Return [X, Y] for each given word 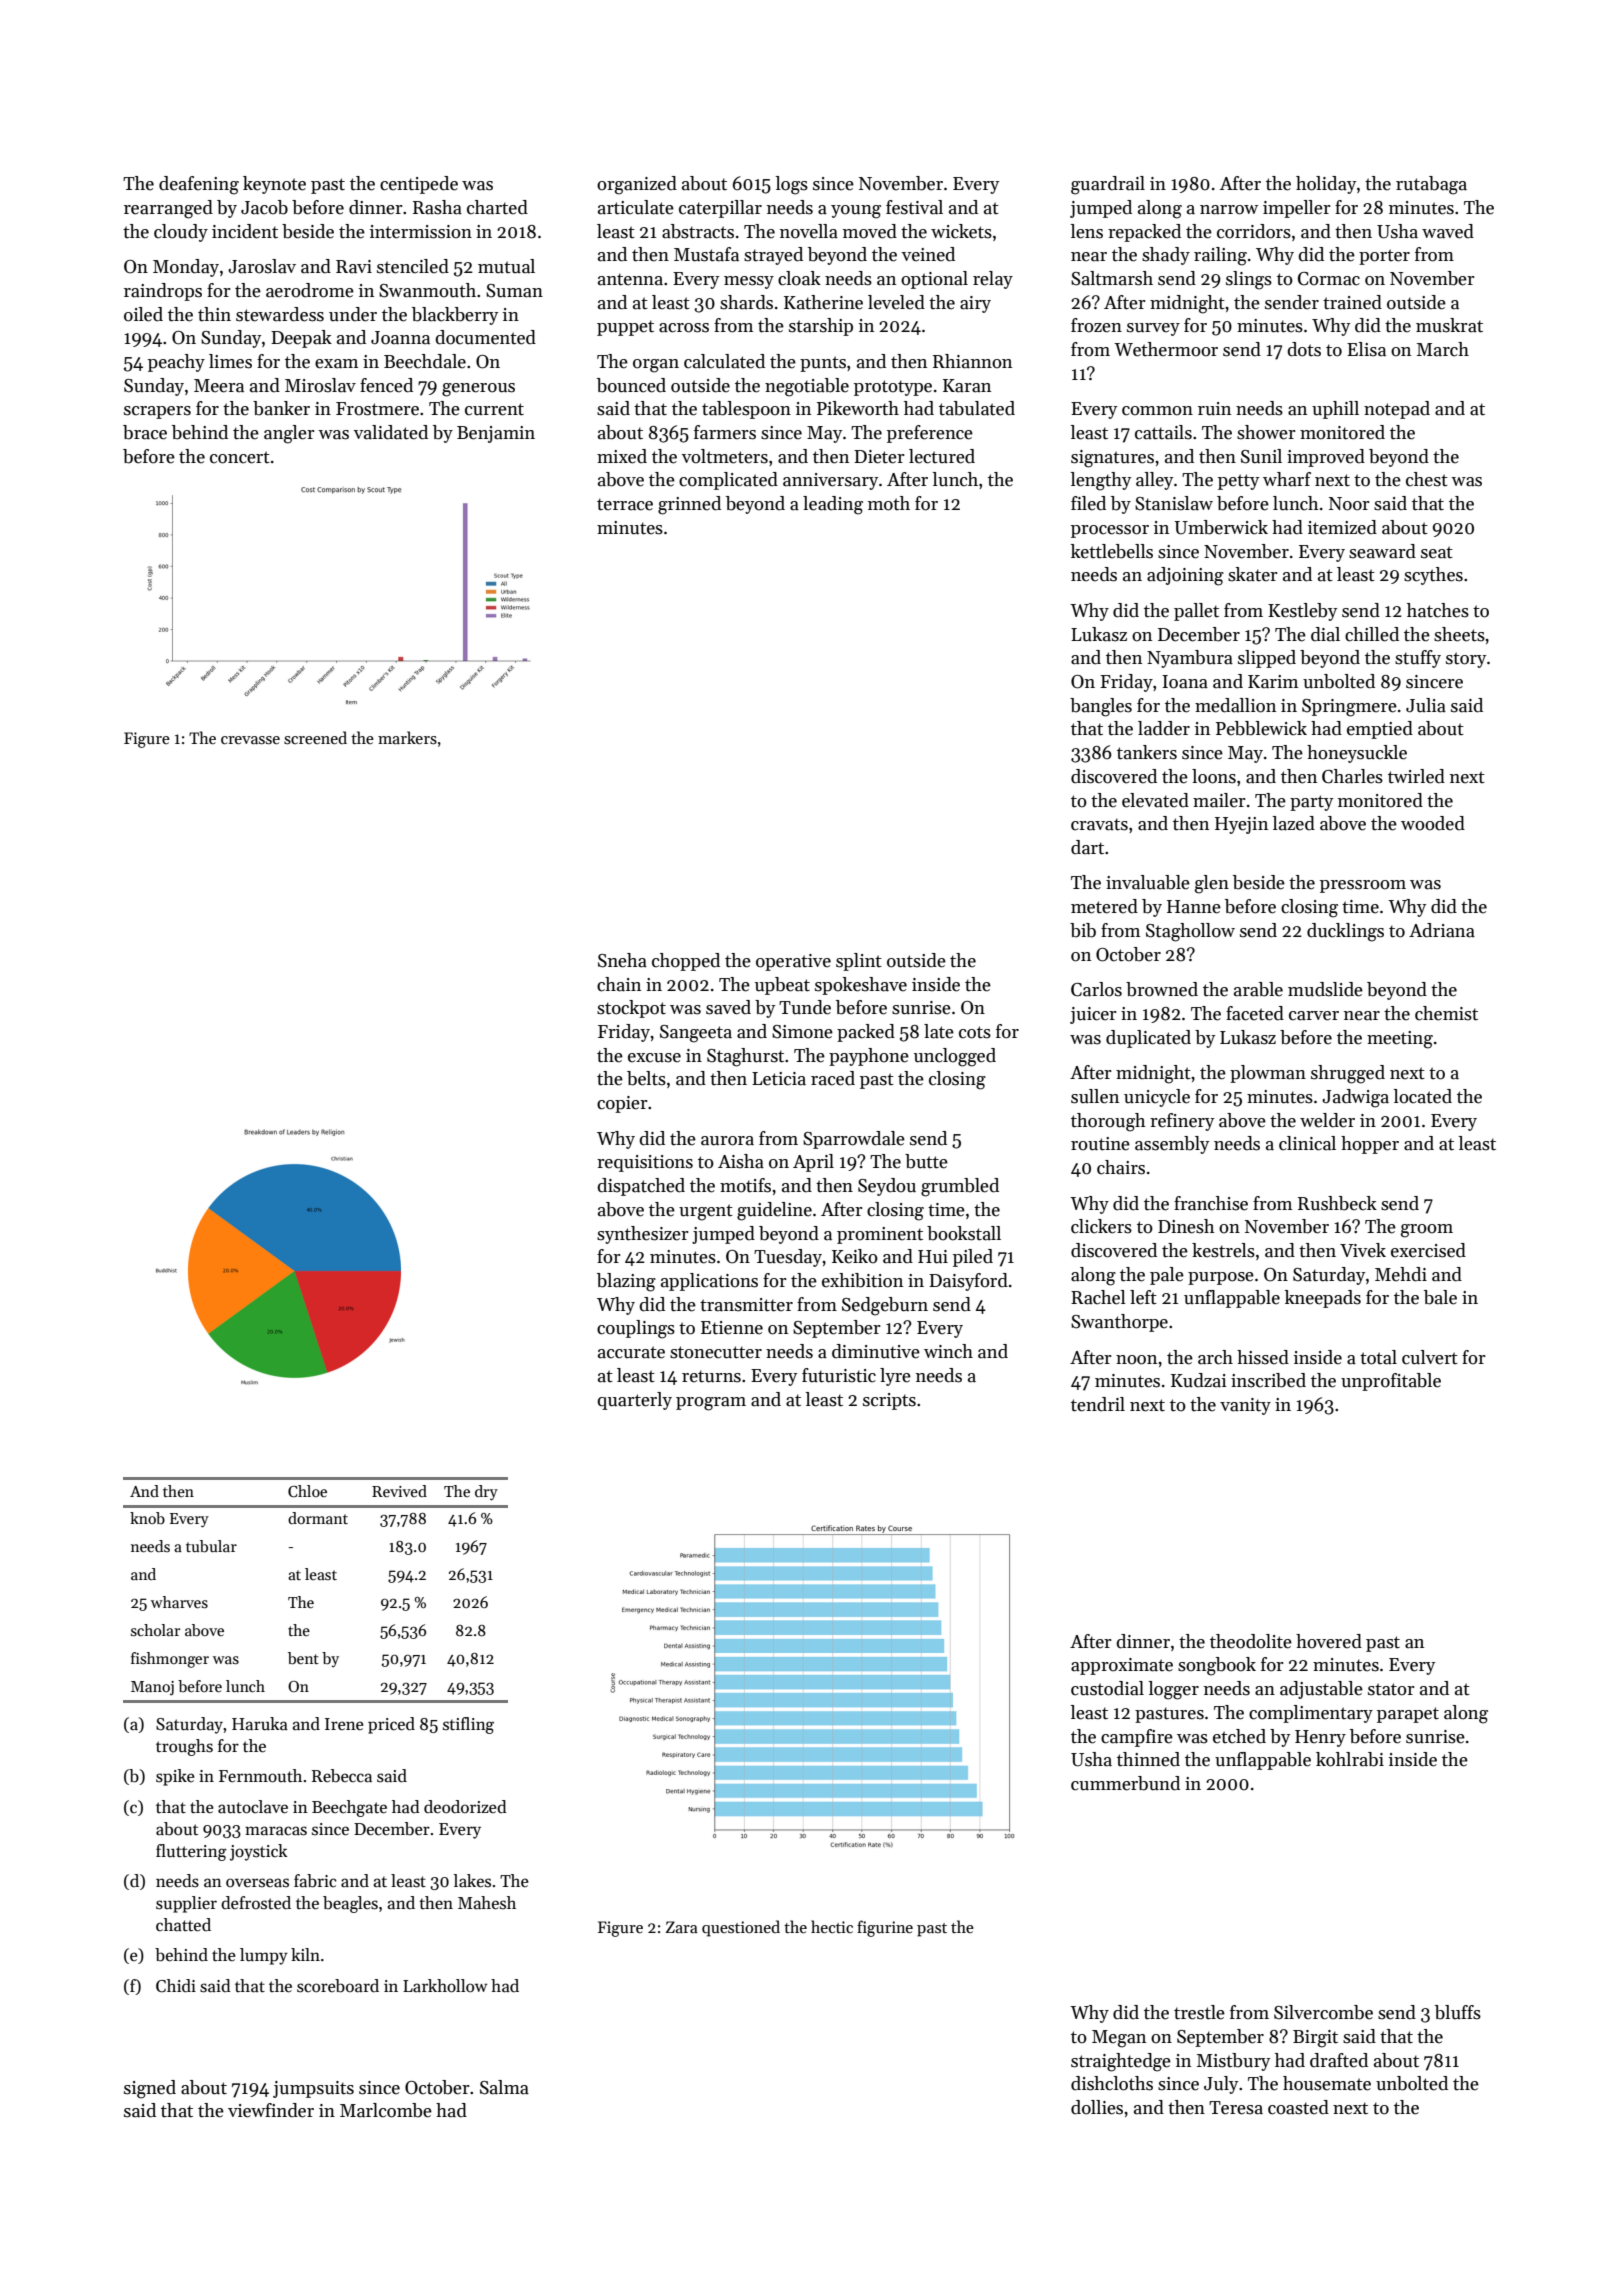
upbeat [782, 986]
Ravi [354, 267]
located [1423, 1096]
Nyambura [1190, 659]
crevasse [250, 740]
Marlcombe [386, 2110]
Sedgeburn [885, 1306]
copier [622, 1104]
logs [792, 185]
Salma [504, 2087]
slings [1249, 280]
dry [486, 1493]
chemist [1446, 1013]
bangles [1101, 707]
